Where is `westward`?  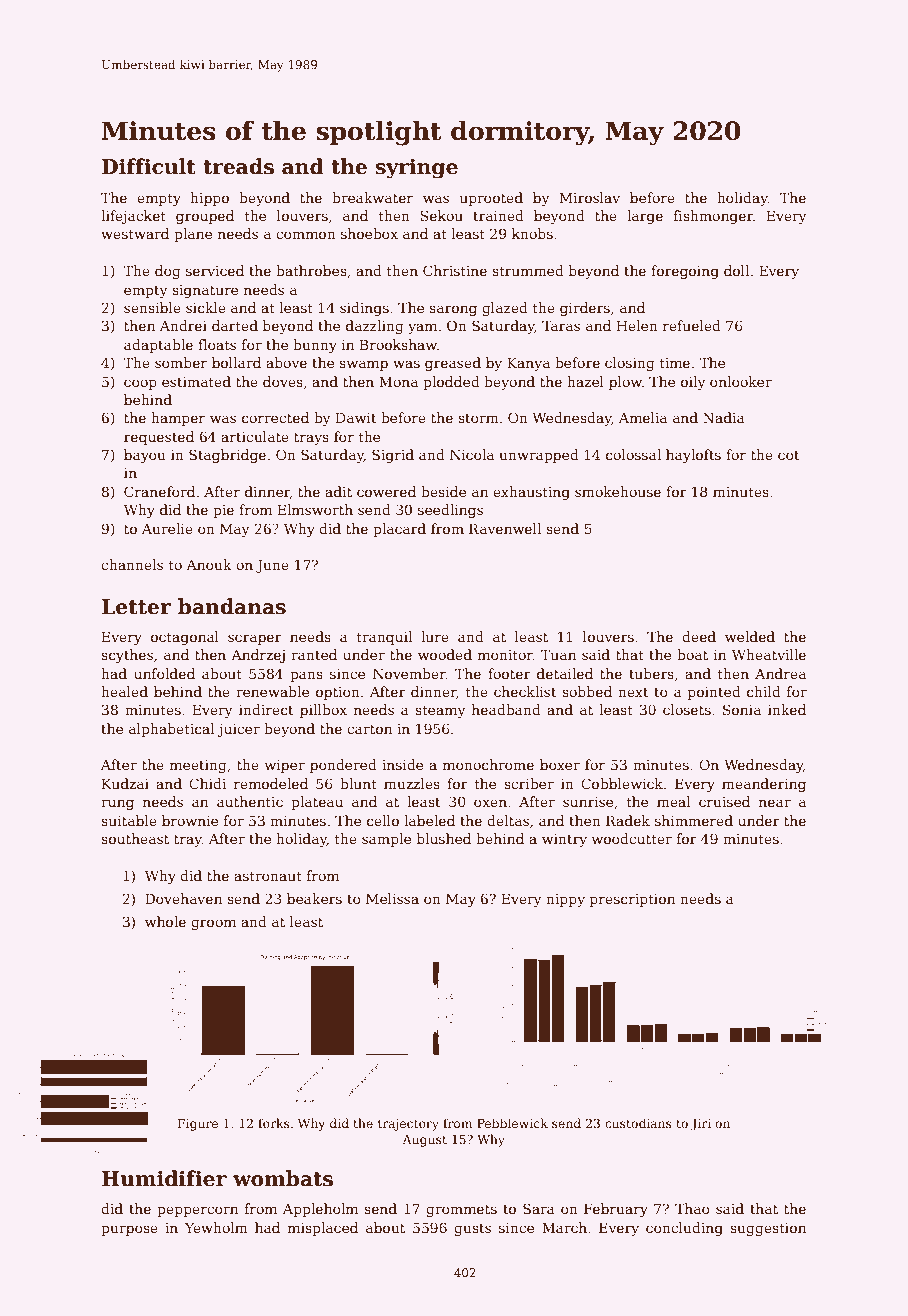 westward is located at coordinates (135, 233).
